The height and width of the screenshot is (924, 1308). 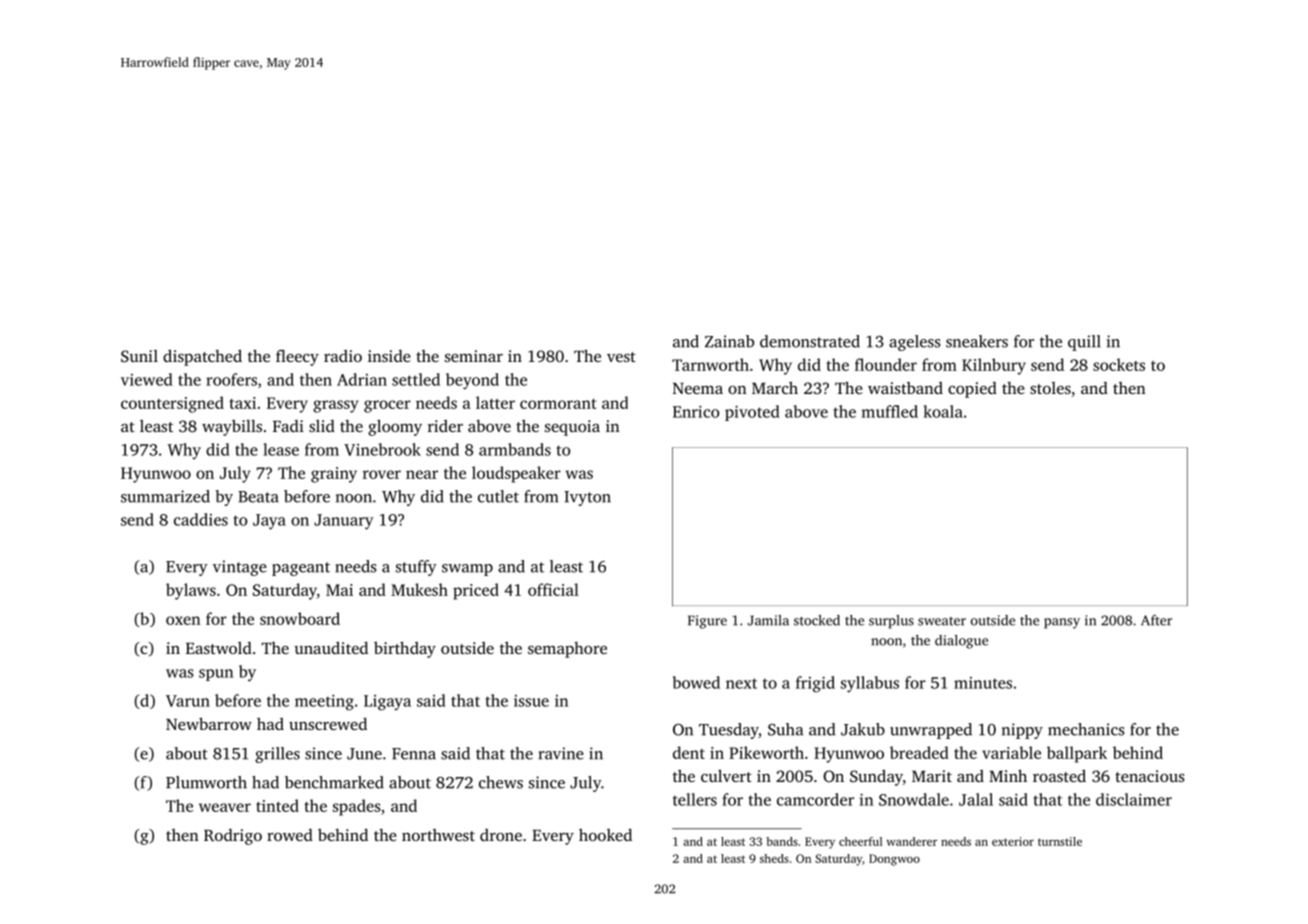 What do you see at coordinates (1060, 841) in the screenshot?
I see `turnstile` at bounding box center [1060, 841].
